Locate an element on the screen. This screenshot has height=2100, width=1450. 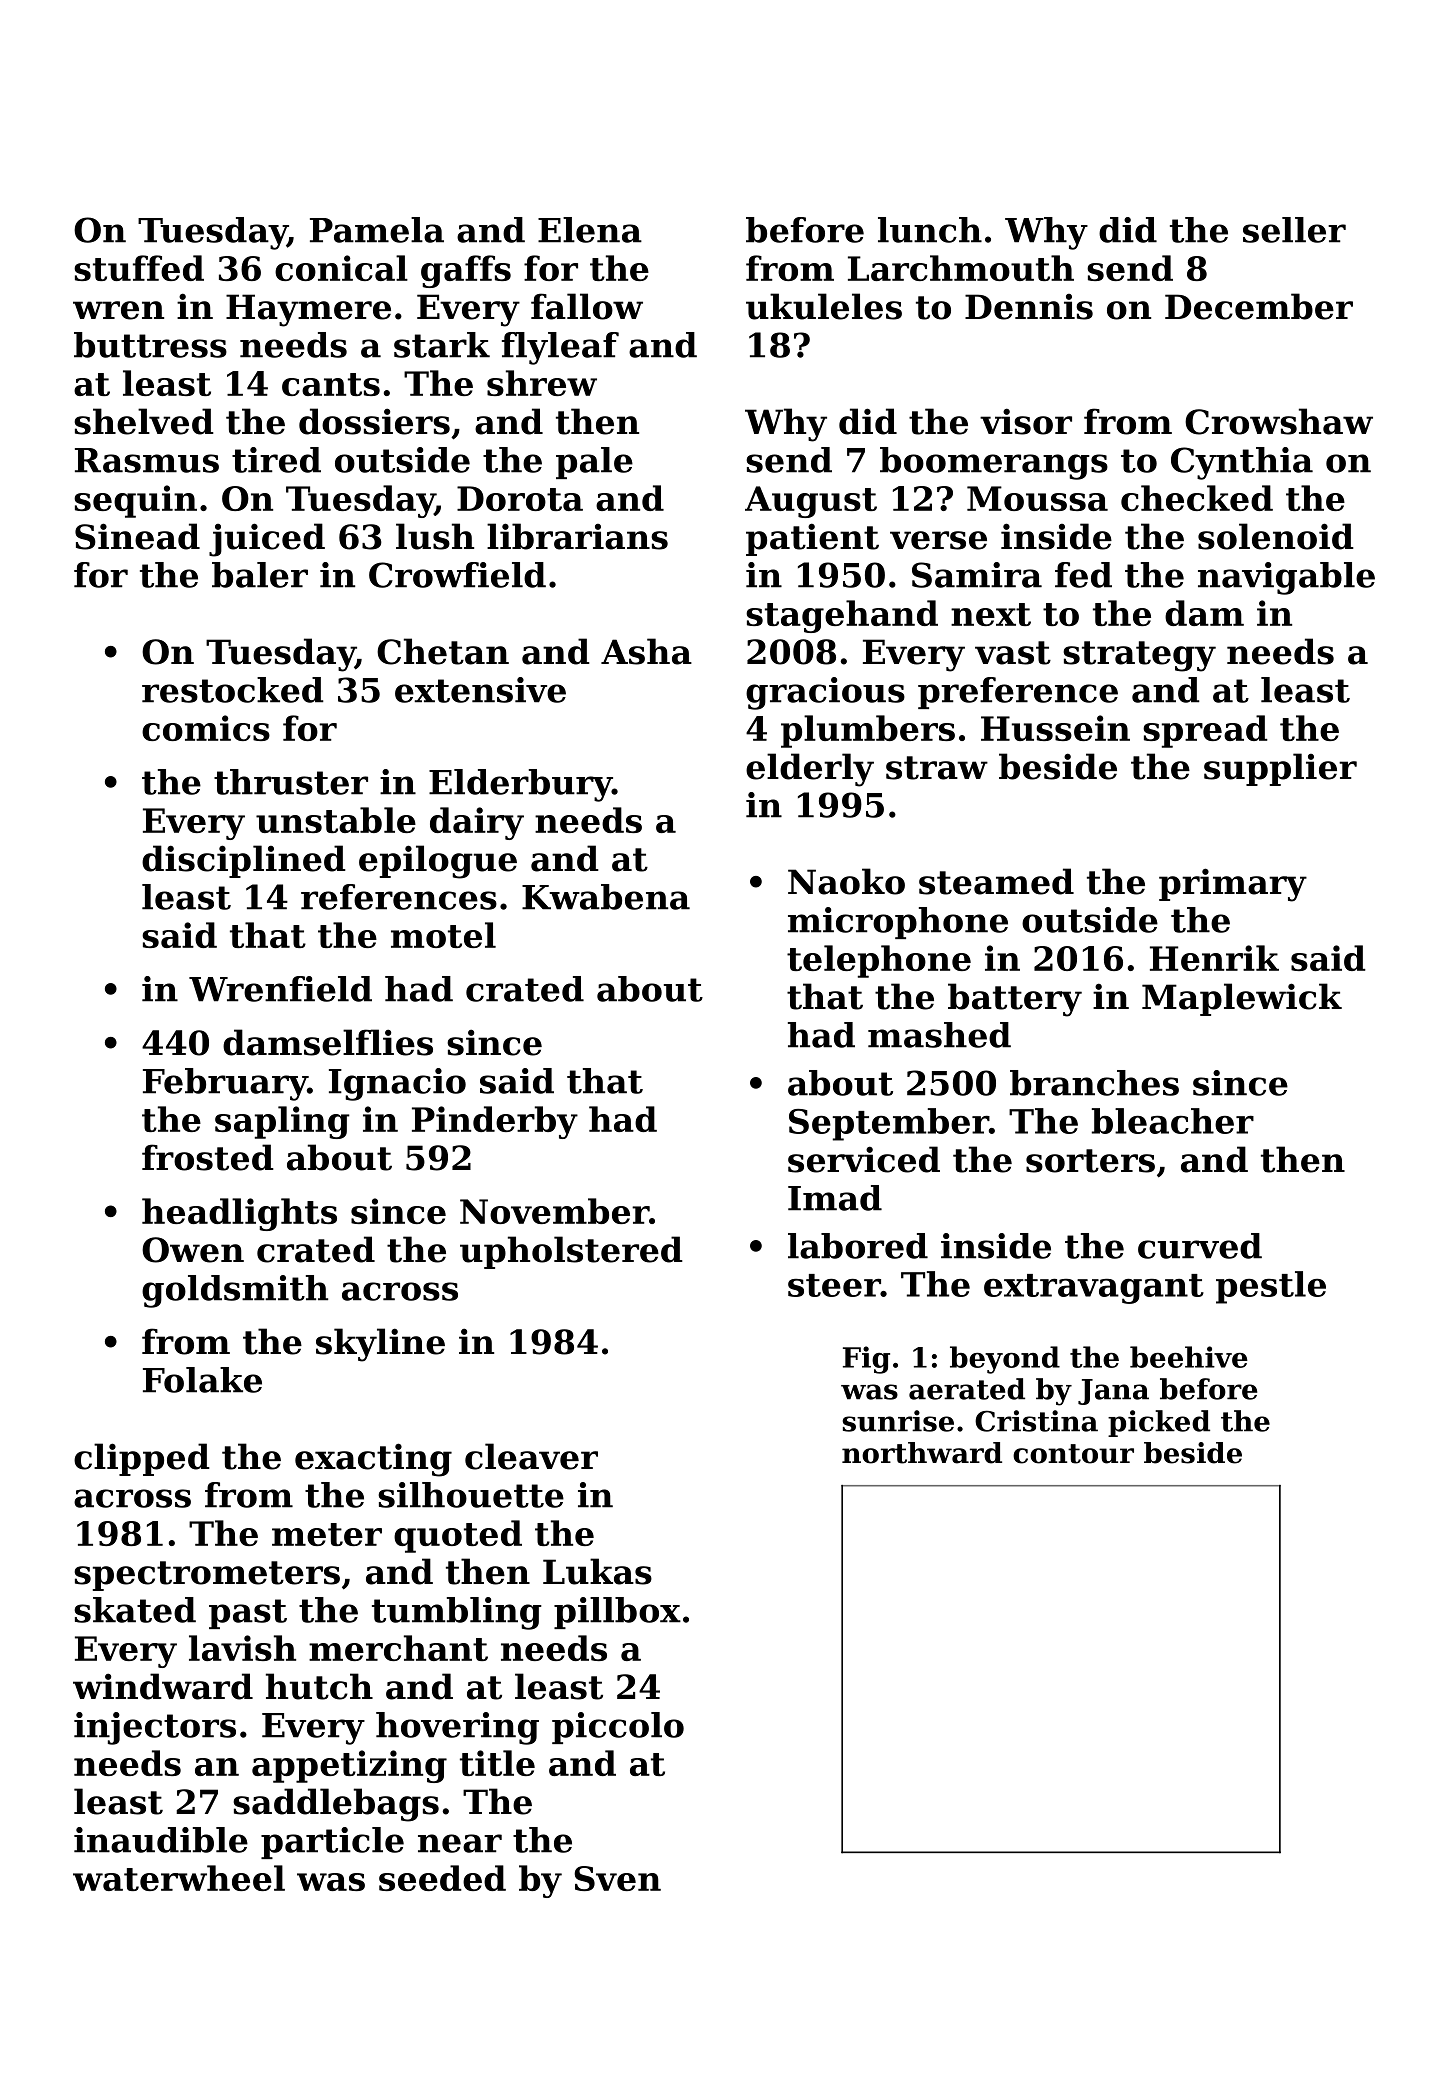
clipped is located at coordinates (142, 1459).
